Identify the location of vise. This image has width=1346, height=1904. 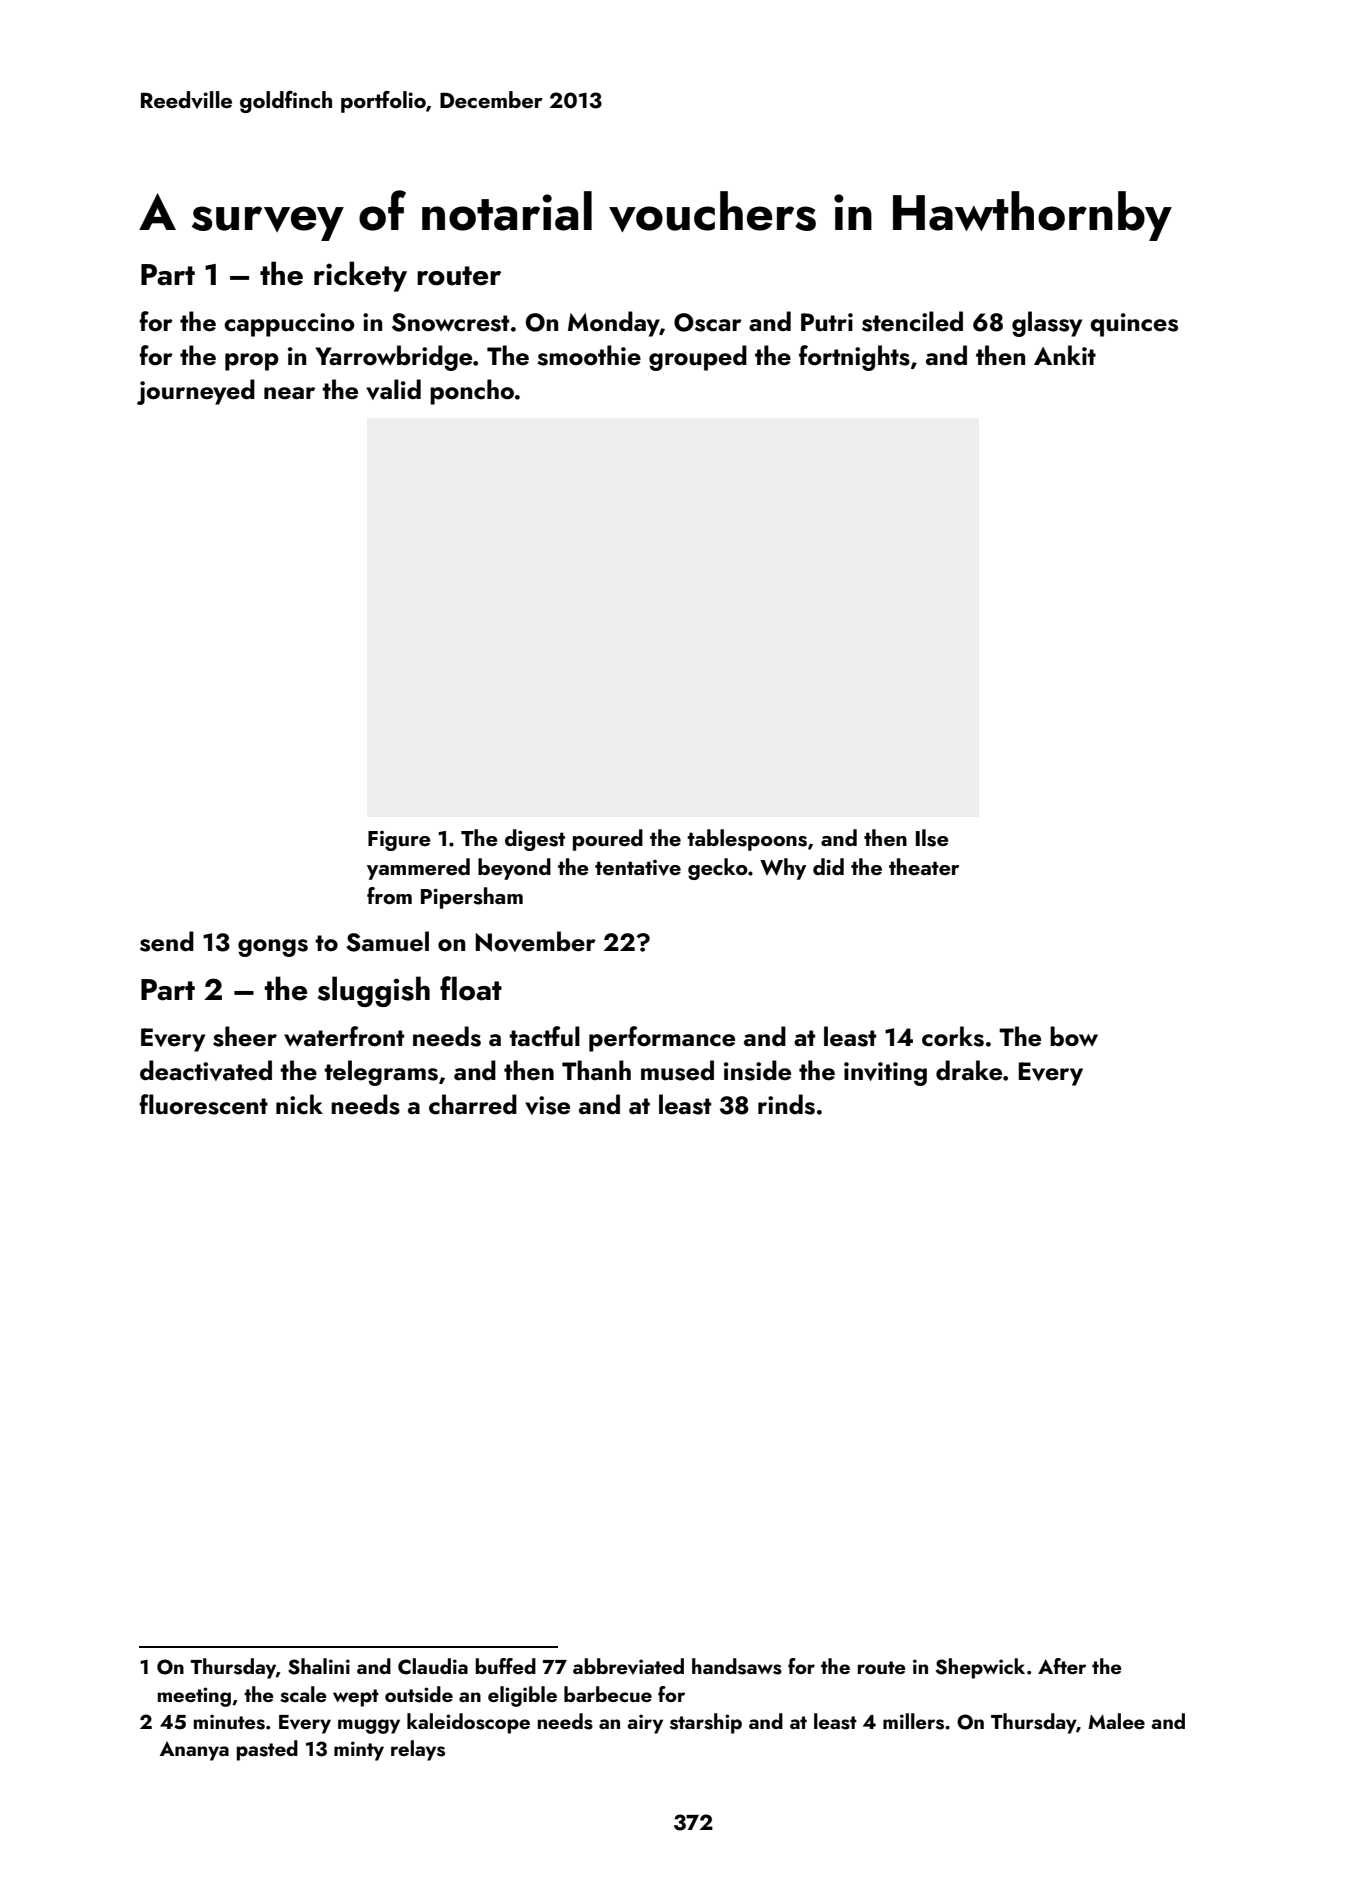
(547, 1105).
